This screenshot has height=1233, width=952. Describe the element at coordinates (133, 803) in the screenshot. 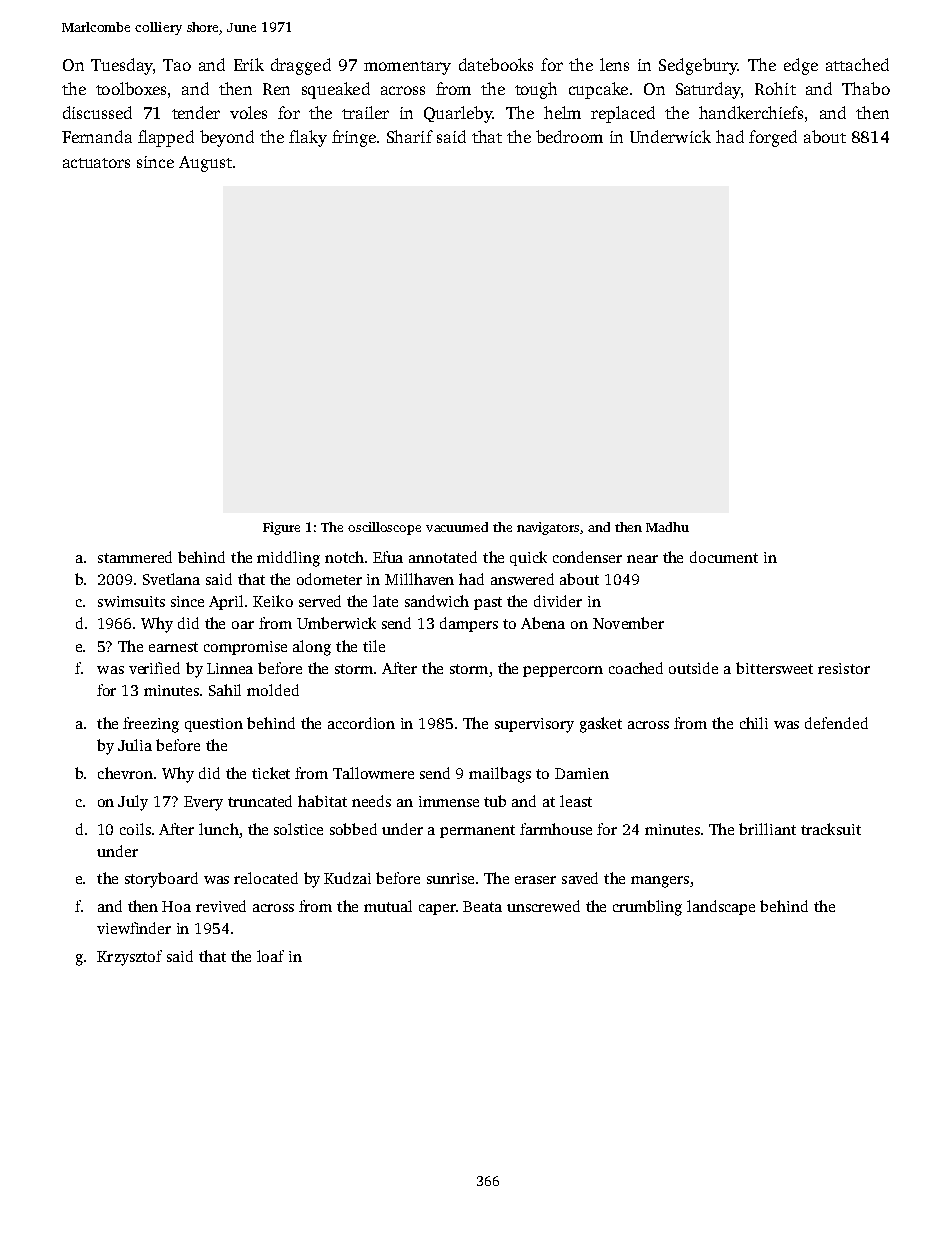

I see `July` at that location.
